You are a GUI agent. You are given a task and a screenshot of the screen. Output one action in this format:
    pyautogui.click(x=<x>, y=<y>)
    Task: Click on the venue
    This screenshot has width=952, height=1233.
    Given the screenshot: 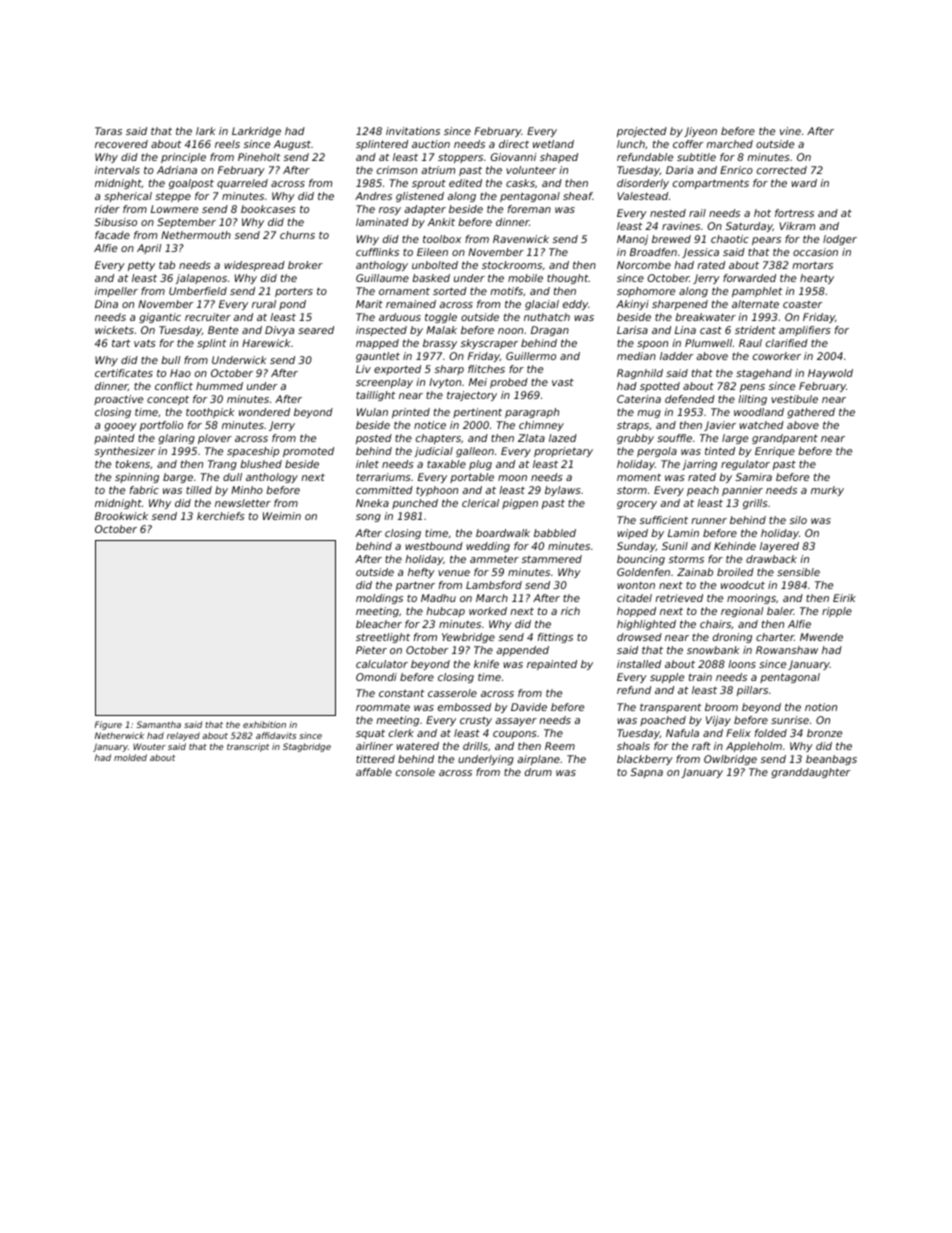 What is the action you would take?
    pyautogui.click(x=454, y=573)
